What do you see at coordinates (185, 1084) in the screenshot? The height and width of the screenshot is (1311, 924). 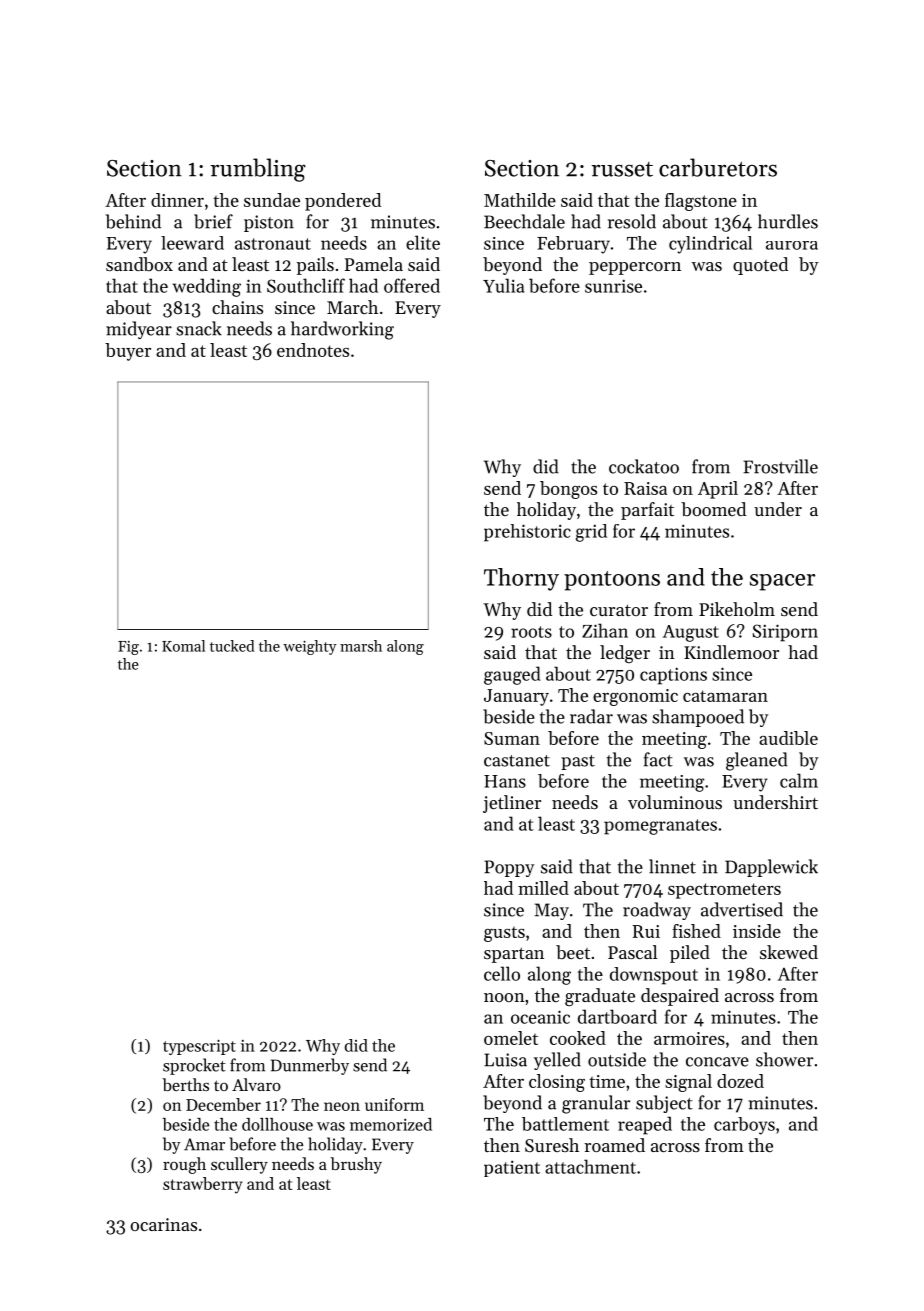 I see `berths` at bounding box center [185, 1084].
